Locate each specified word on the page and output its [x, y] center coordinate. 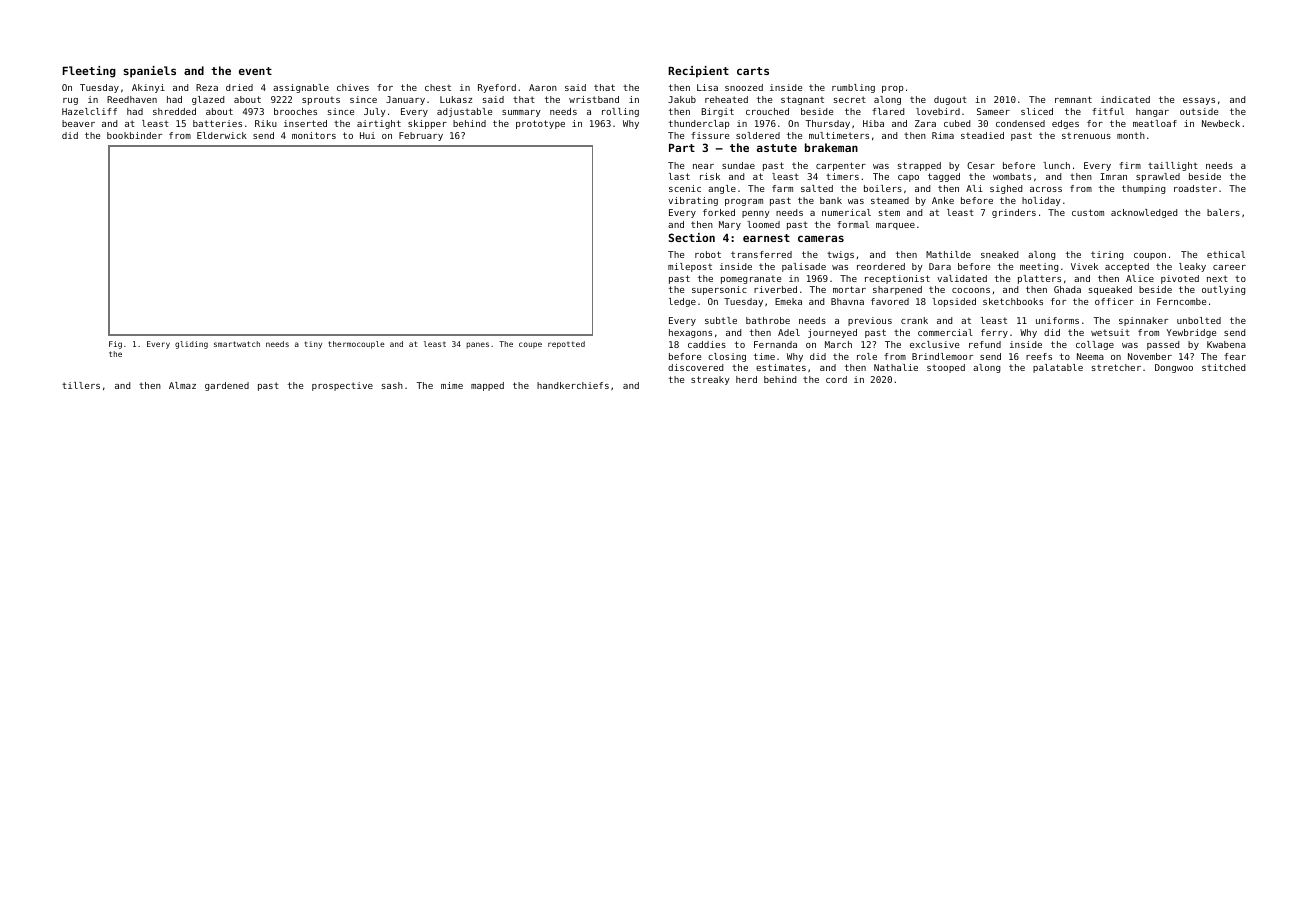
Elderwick [222, 135]
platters [1039, 279]
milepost [690, 267]
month [1131, 135]
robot [708, 254]
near [703, 166]
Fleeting [89, 72]
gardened [227, 386]
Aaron [543, 87]
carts [753, 71]
